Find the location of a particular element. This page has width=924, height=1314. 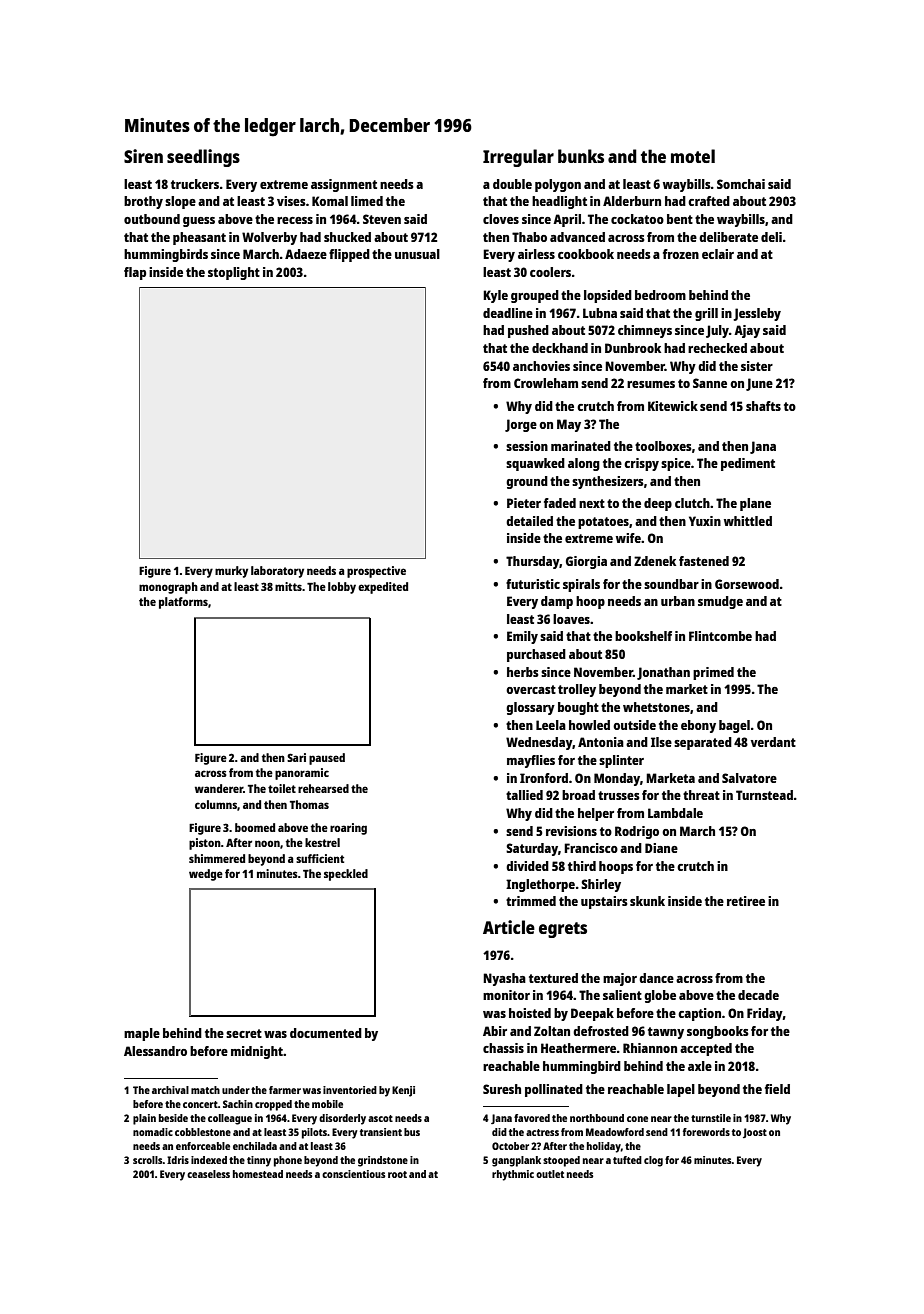

midnight is located at coordinates (257, 1052).
